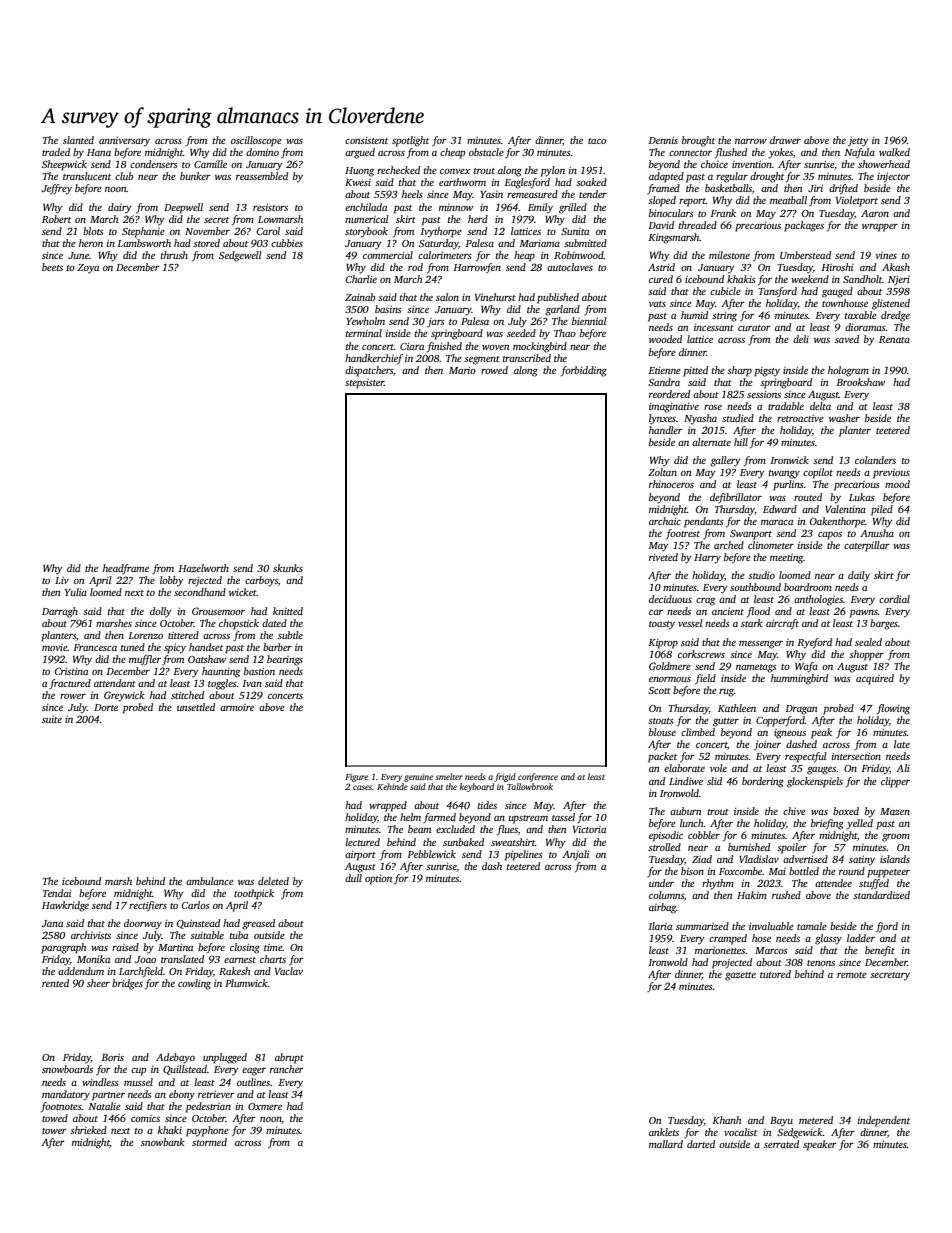 The width and height of the screenshot is (952, 1233). What do you see at coordinates (761, 575) in the screenshot?
I see `studio` at bounding box center [761, 575].
